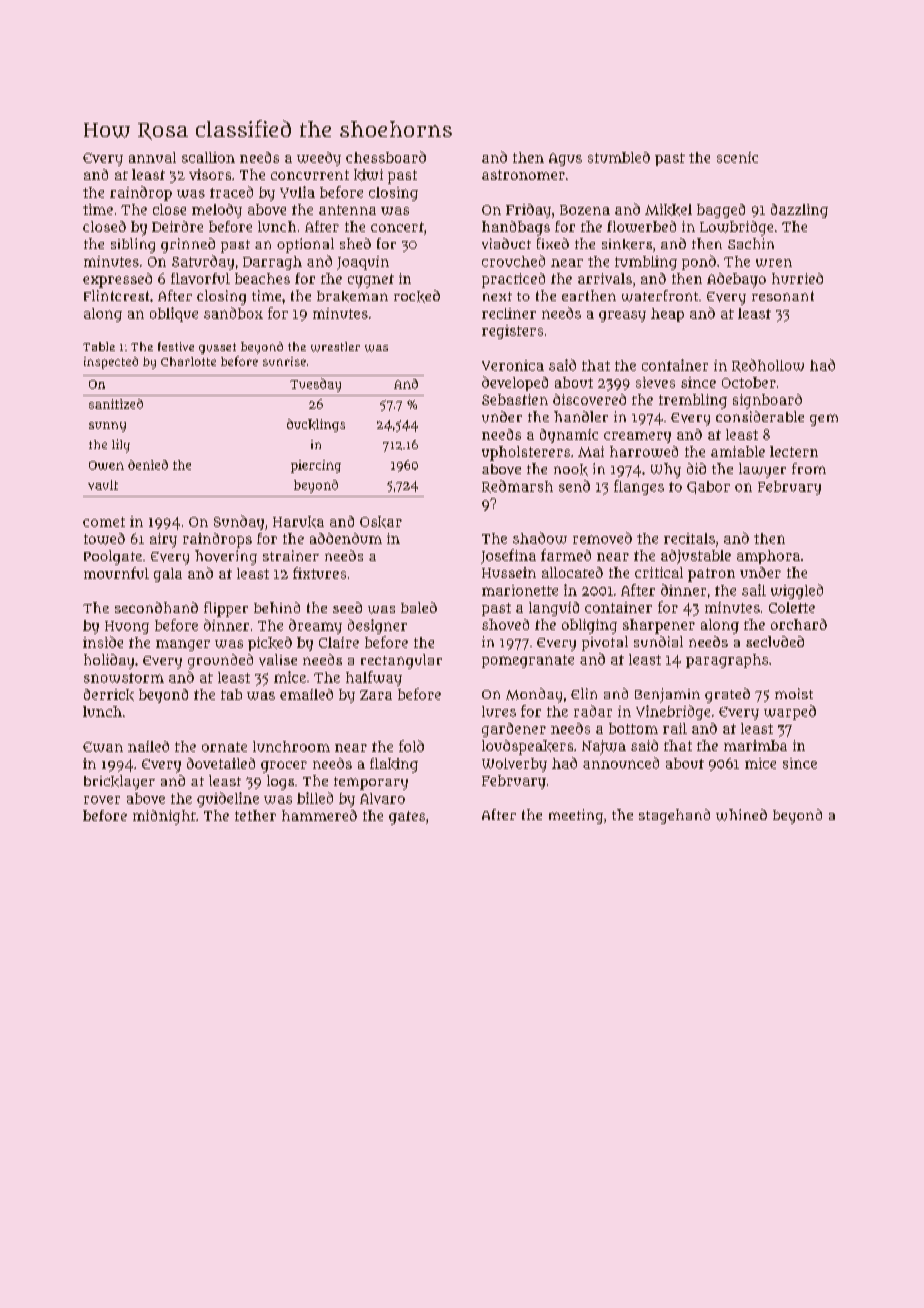  I want to click on Benjamin, so click(667, 695).
